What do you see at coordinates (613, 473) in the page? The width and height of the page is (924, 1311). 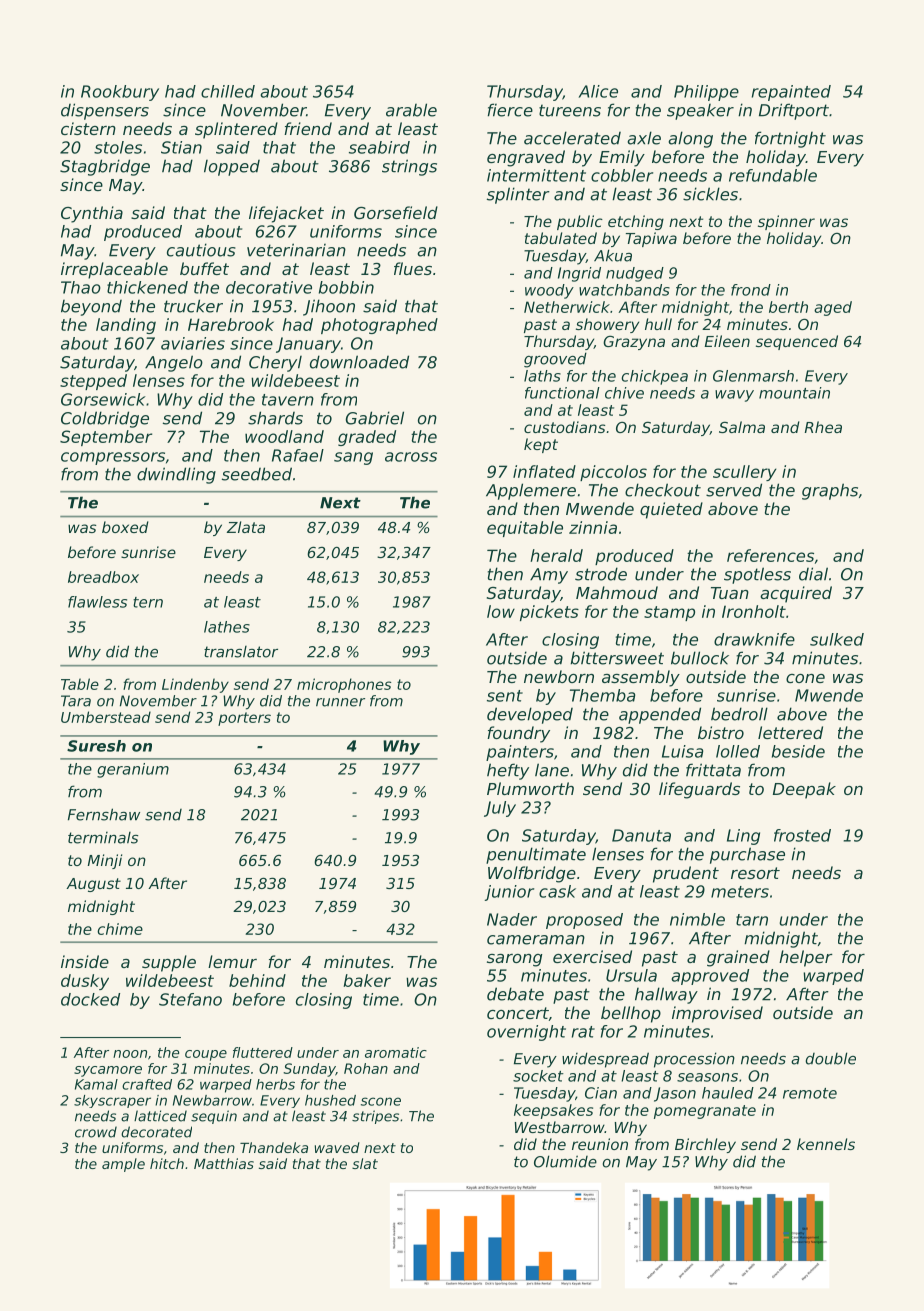 I see `piccolos` at bounding box center [613, 473].
